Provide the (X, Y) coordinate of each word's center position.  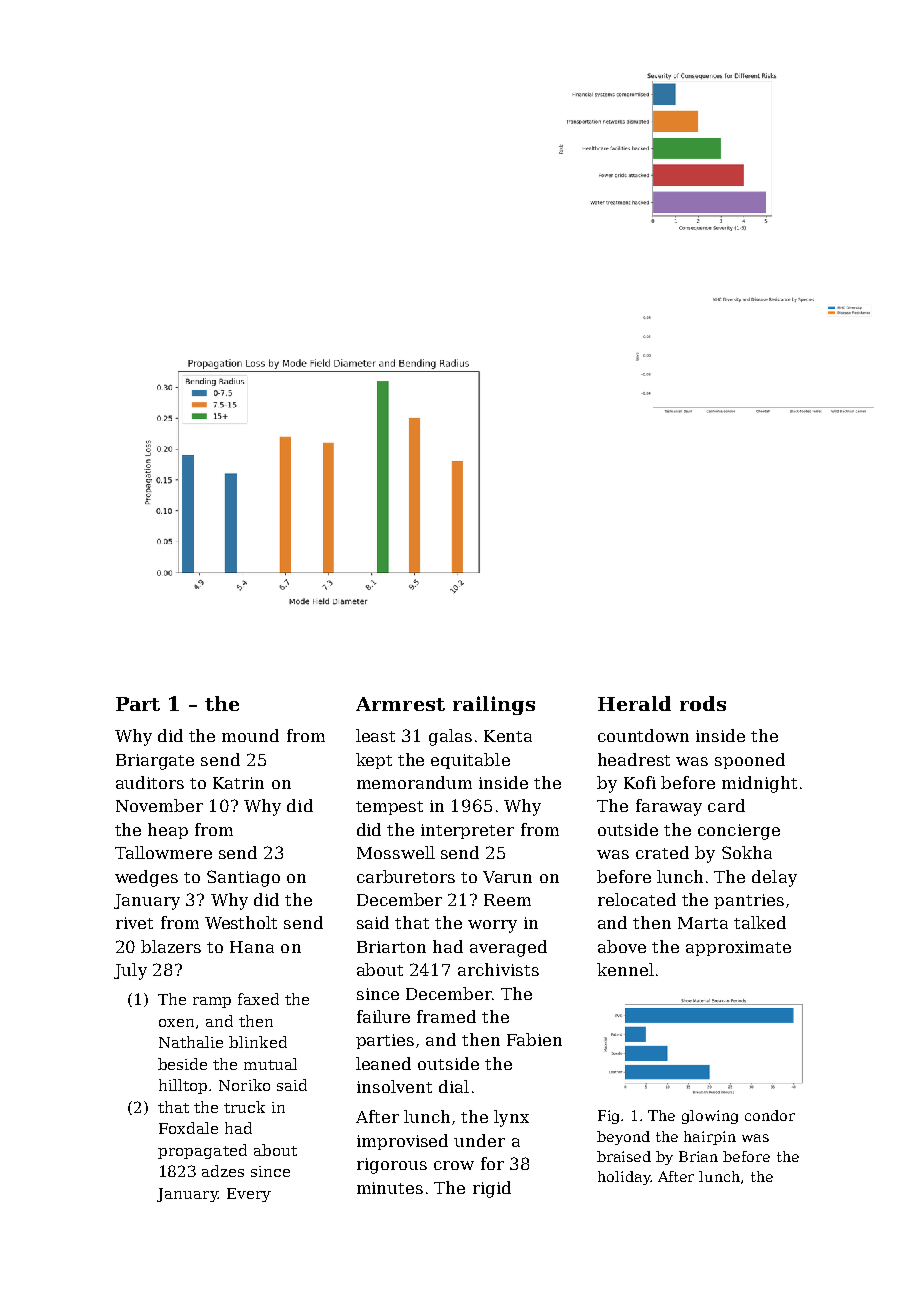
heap (168, 831)
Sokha (747, 852)
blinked (258, 1042)
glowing (710, 1117)
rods (703, 703)
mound (250, 735)
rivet (134, 923)
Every (249, 1195)
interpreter (467, 831)
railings (494, 705)
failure (383, 1016)
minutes (390, 1188)
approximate (738, 948)
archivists (498, 969)
